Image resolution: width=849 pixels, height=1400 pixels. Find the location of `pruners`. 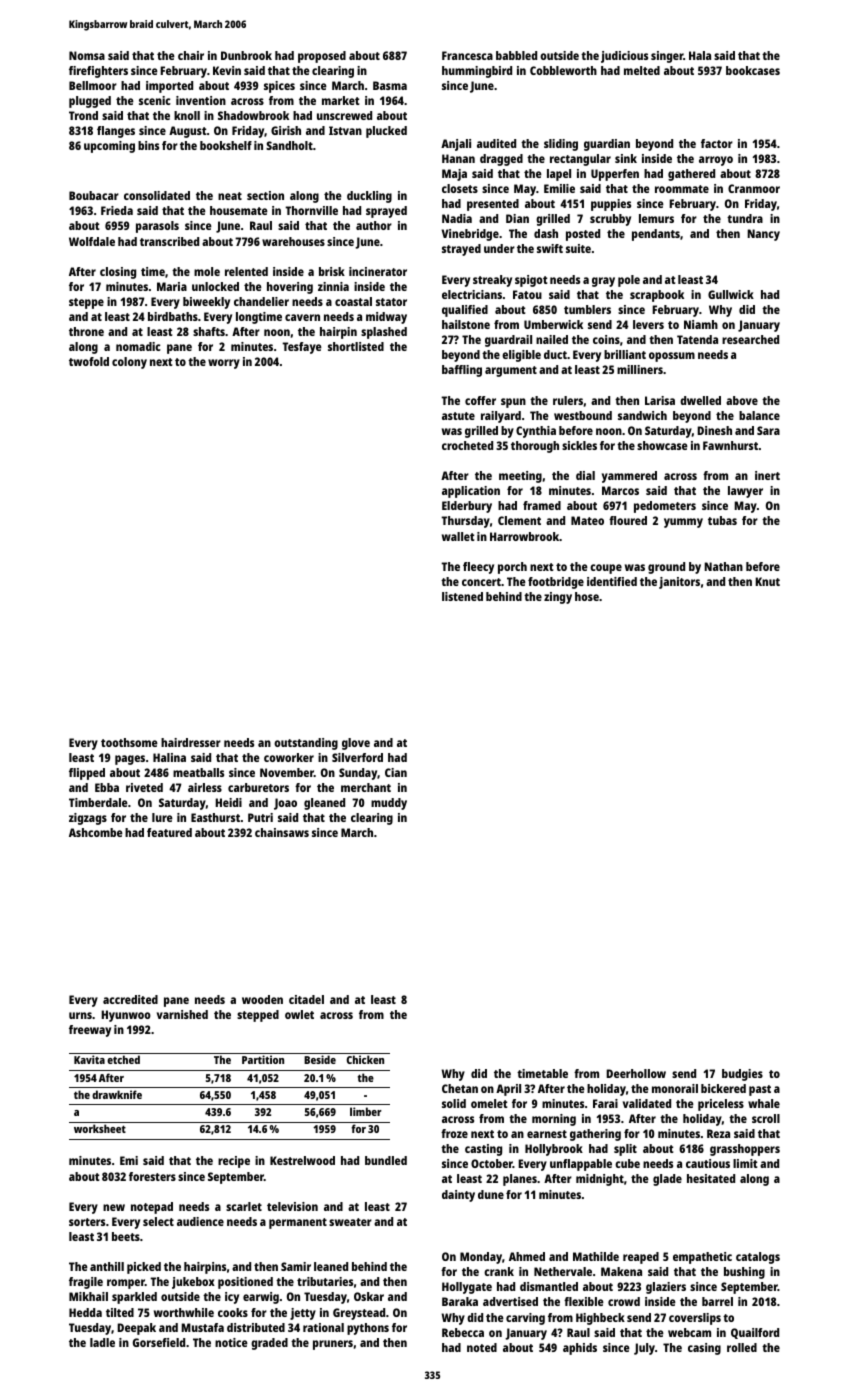

pruners is located at coordinates (333, 1345).
